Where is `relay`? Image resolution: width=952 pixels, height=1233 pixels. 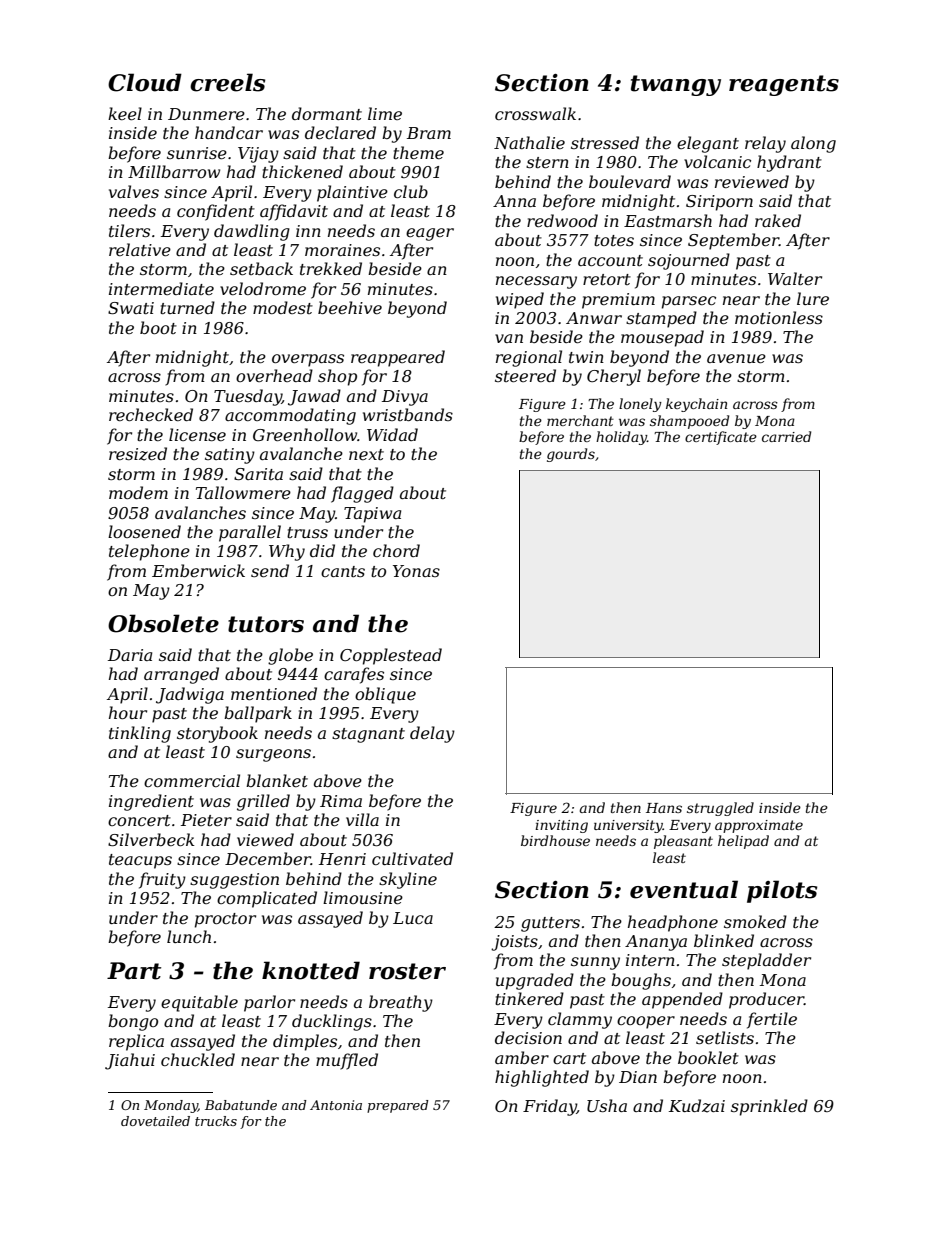 relay is located at coordinates (765, 144).
